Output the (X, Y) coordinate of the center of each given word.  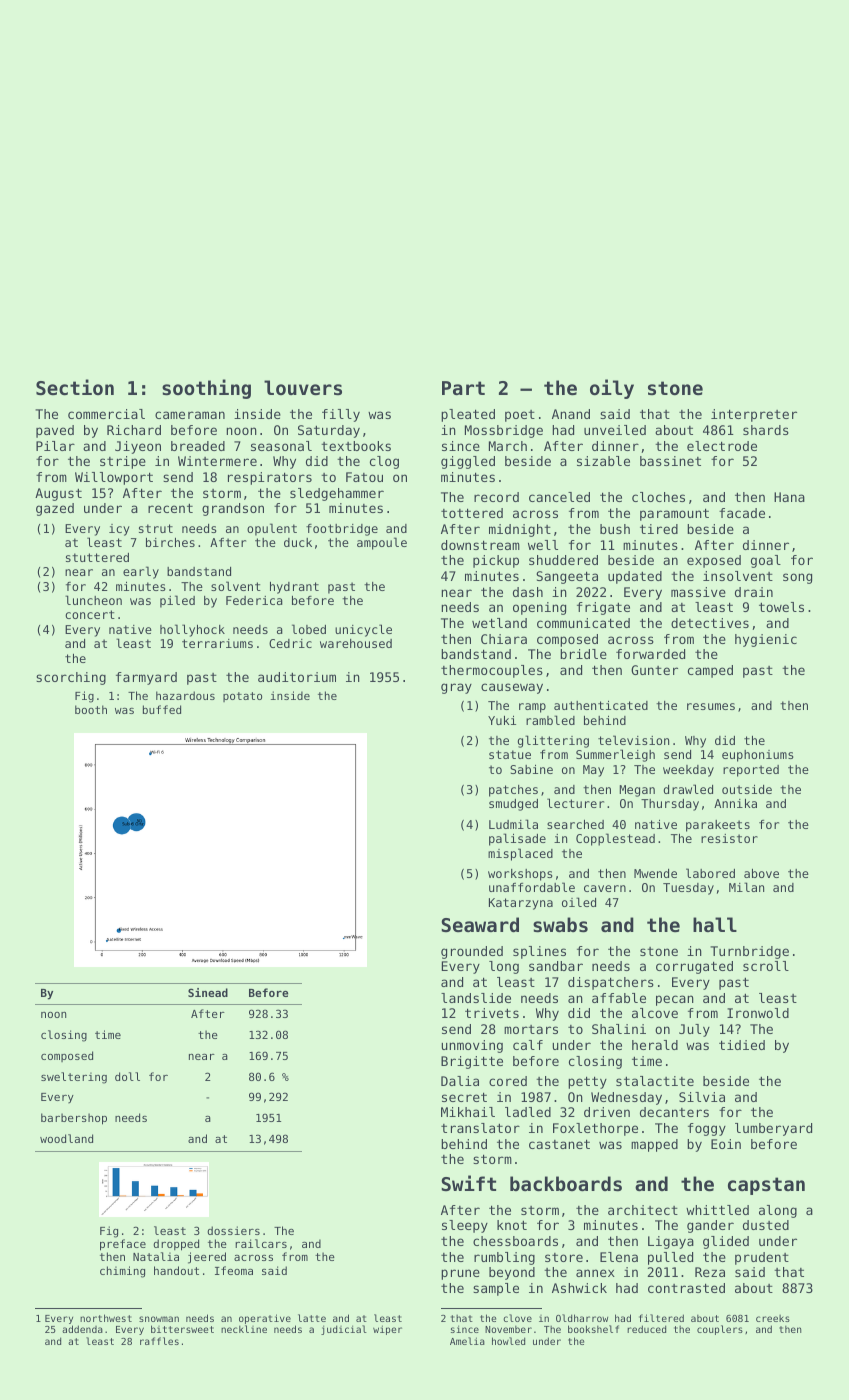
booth (91, 709)
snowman (159, 1319)
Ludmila (513, 824)
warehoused (356, 643)
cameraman (190, 415)
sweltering (74, 1078)
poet (520, 416)
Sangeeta (567, 577)
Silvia (702, 1097)
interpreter (754, 415)
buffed (162, 709)
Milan (746, 887)
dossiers (233, 1230)
